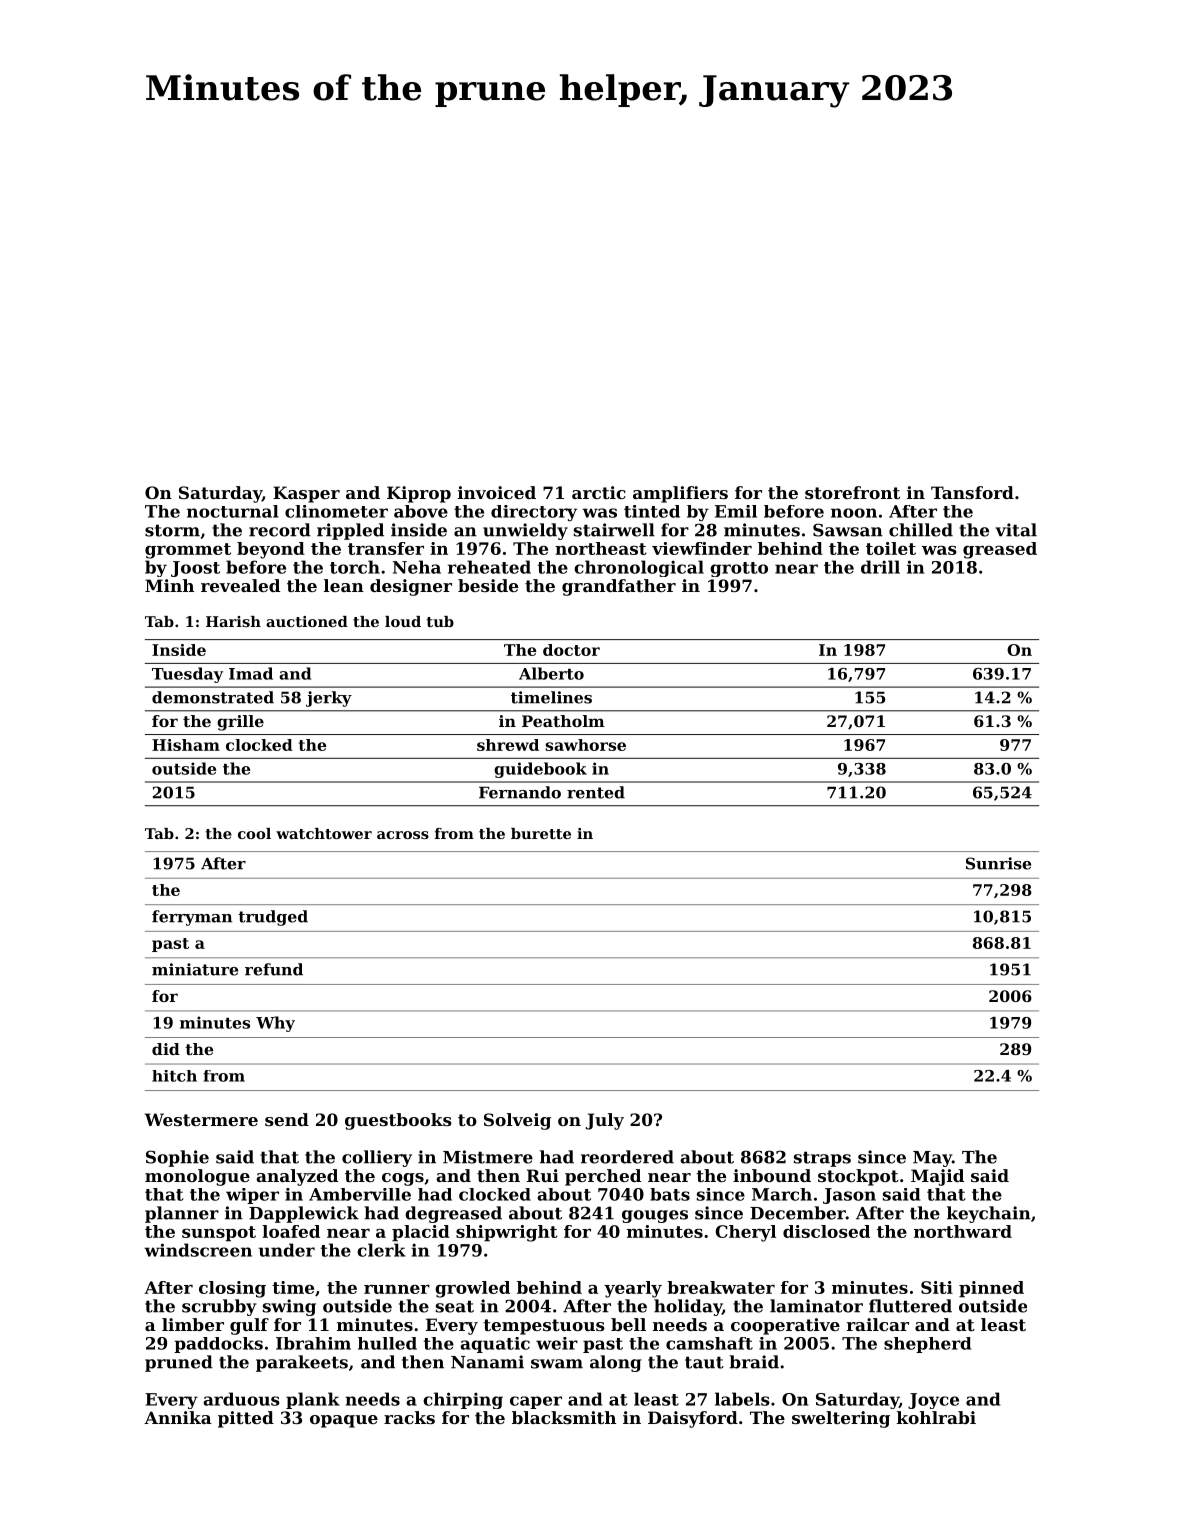 The width and height of the screenshot is (1184, 1532). I want to click on invoiced, so click(497, 492).
